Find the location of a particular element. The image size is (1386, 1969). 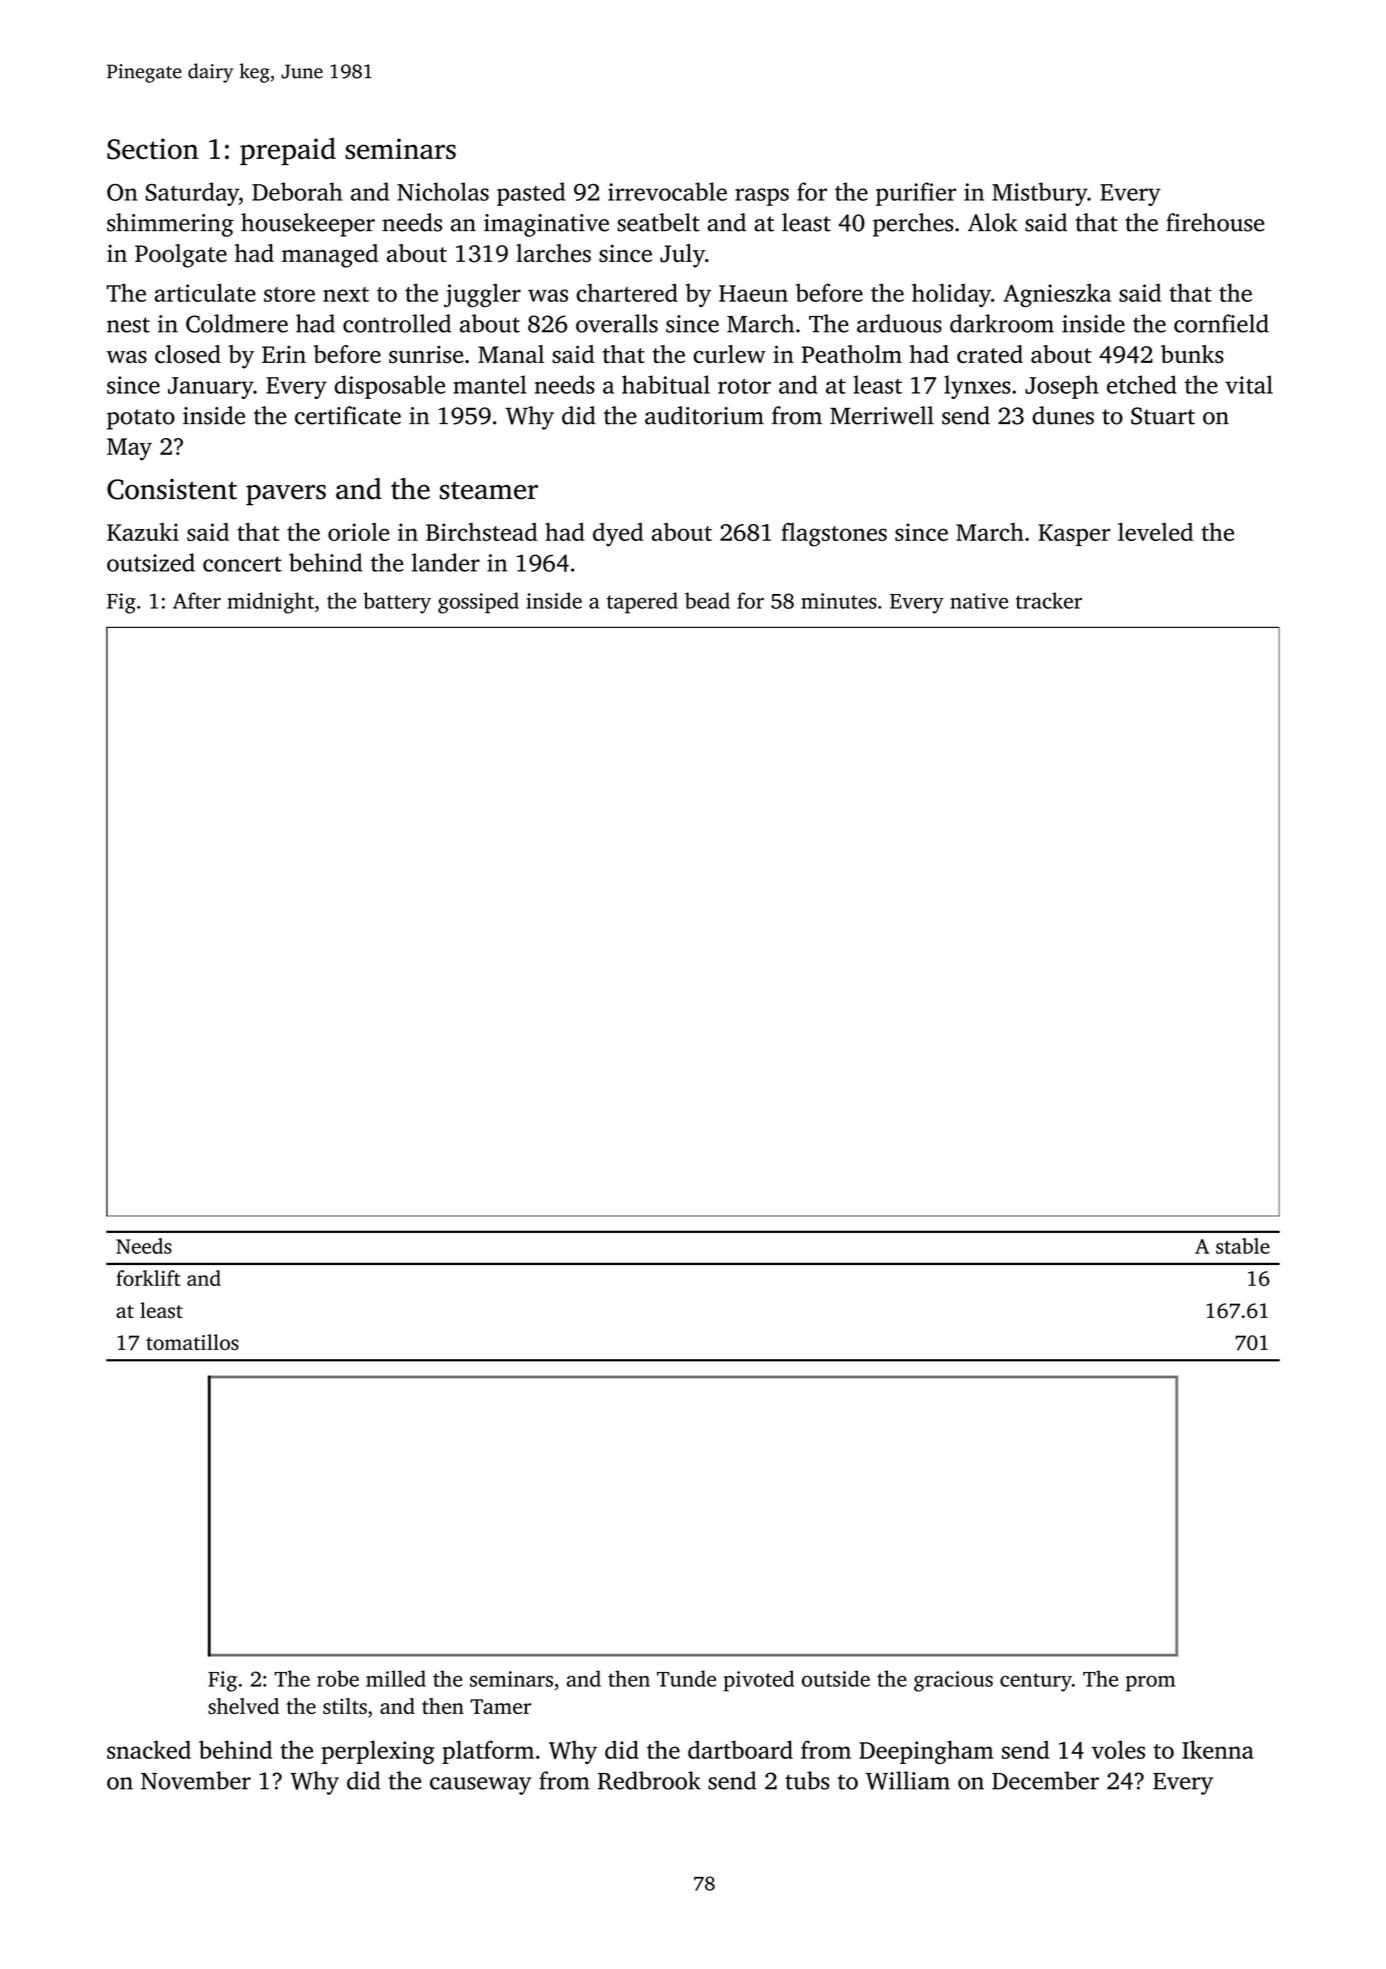

perplexing is located at coordinates (378, 1752).
